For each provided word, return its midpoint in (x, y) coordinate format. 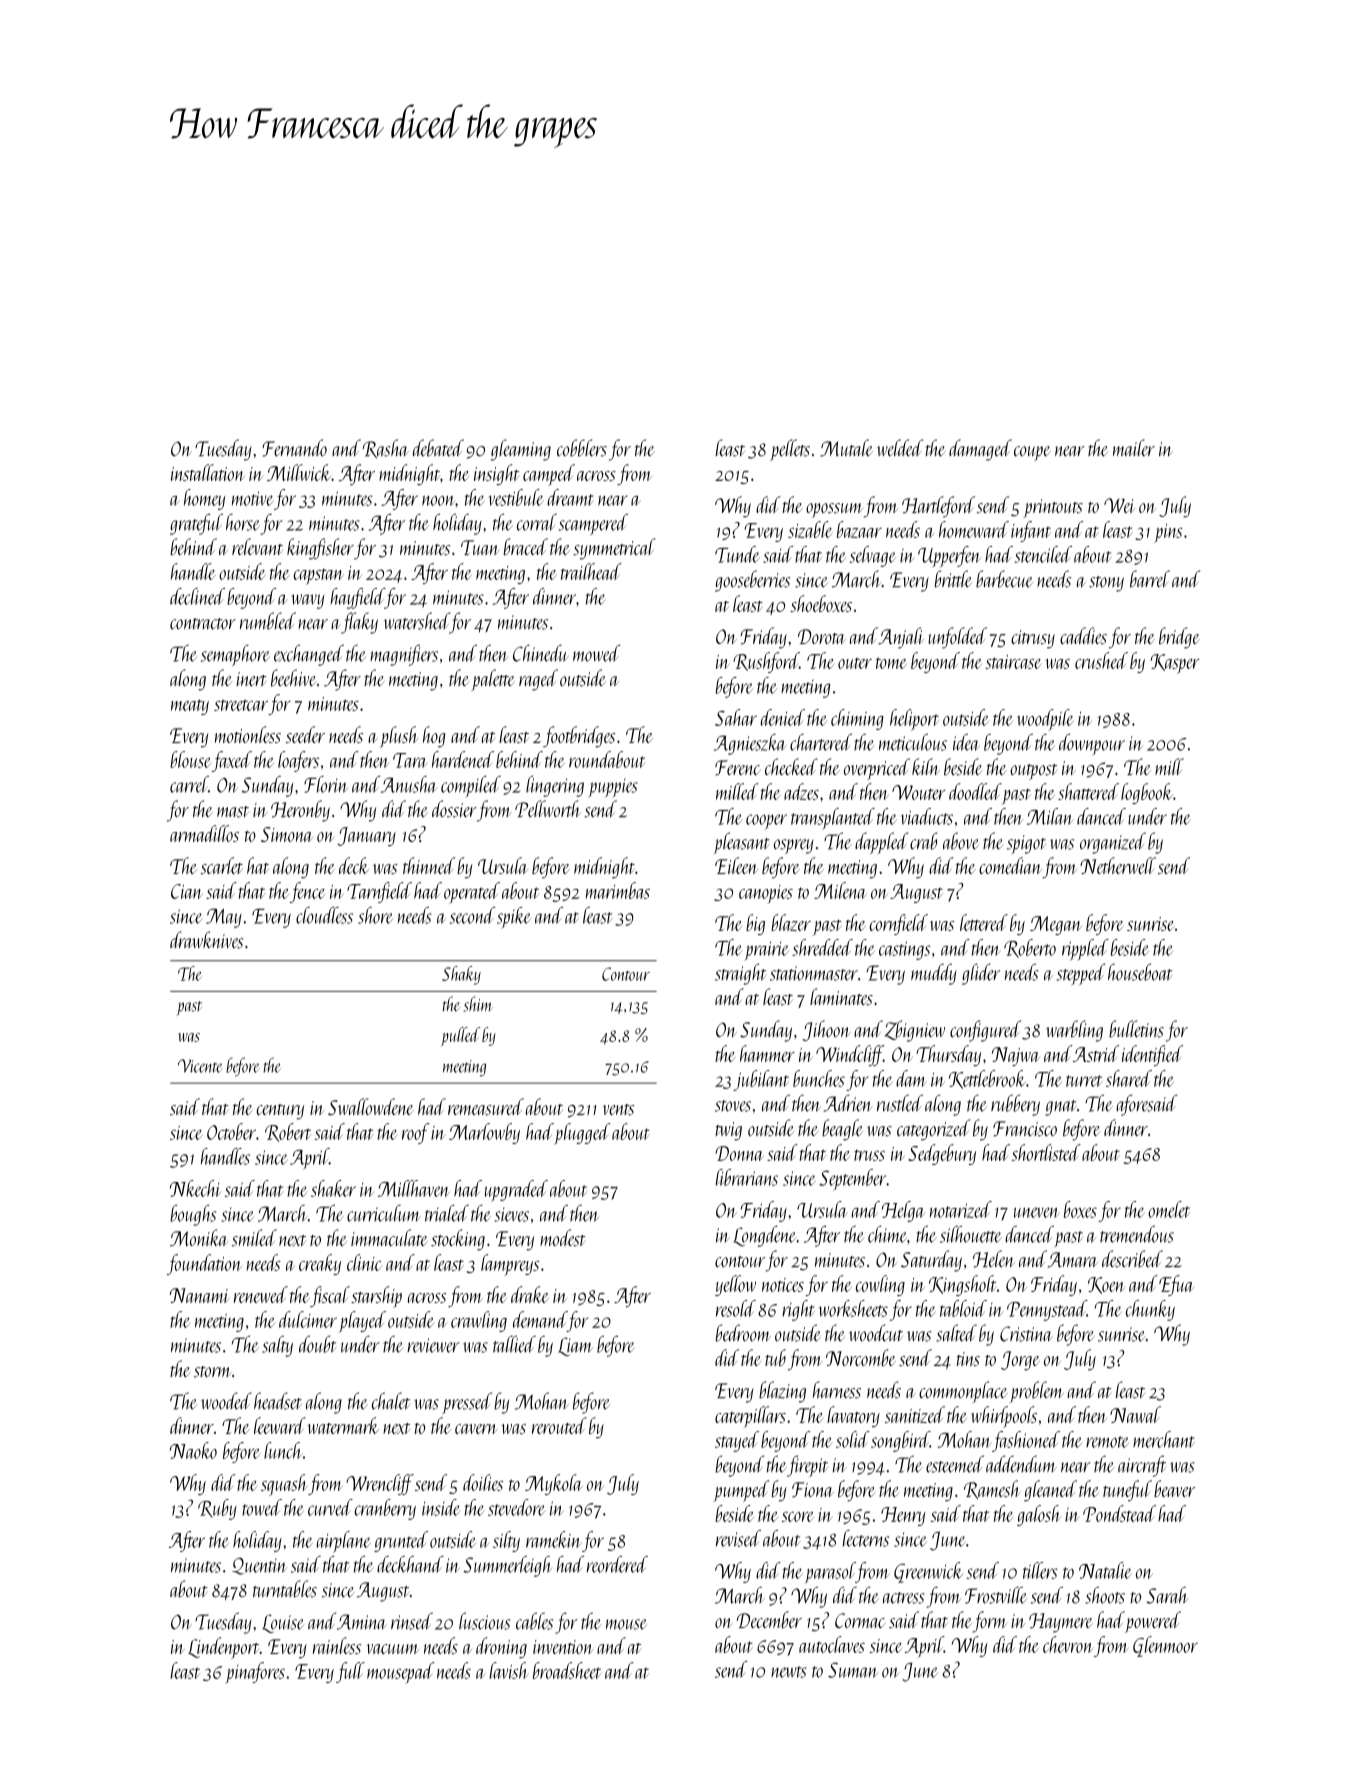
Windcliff (849, 1055)
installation (208, 472)
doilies (483, 1482)
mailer (1134, 448)
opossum (834, 510)
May (224, 918)
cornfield (898, 924)
